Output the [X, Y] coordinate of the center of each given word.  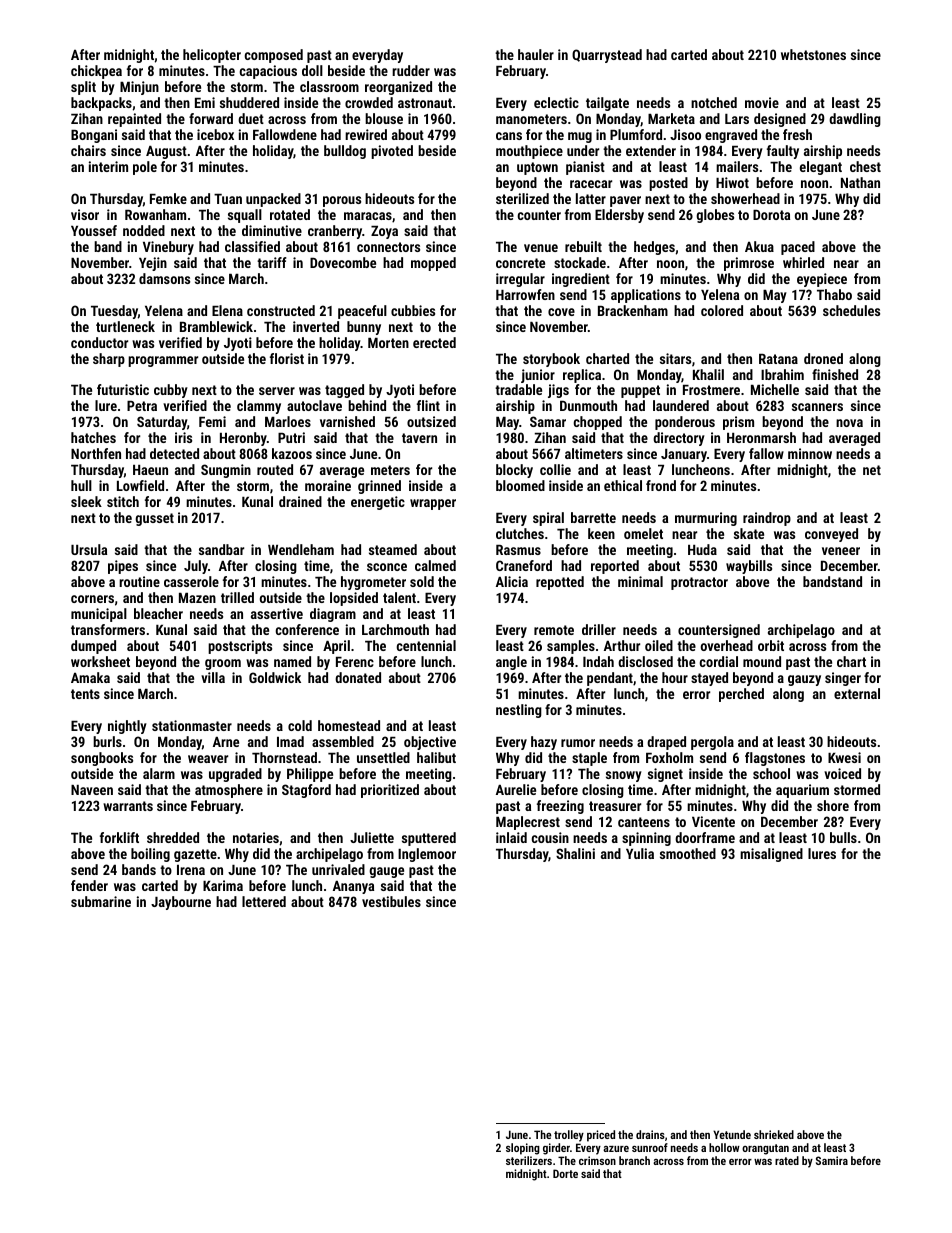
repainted [134, 120]
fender [89, 885]
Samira [832, 1160]
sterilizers [529, 1160]
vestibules [391, 901]
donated [358, 677]
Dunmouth [588, 405]
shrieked [774, 1134]
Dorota [771, 215]
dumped [93, 647]
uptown [537, 168]
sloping [523, 1149]
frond [661, 485]
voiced [842, 773]
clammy [259, 407]
